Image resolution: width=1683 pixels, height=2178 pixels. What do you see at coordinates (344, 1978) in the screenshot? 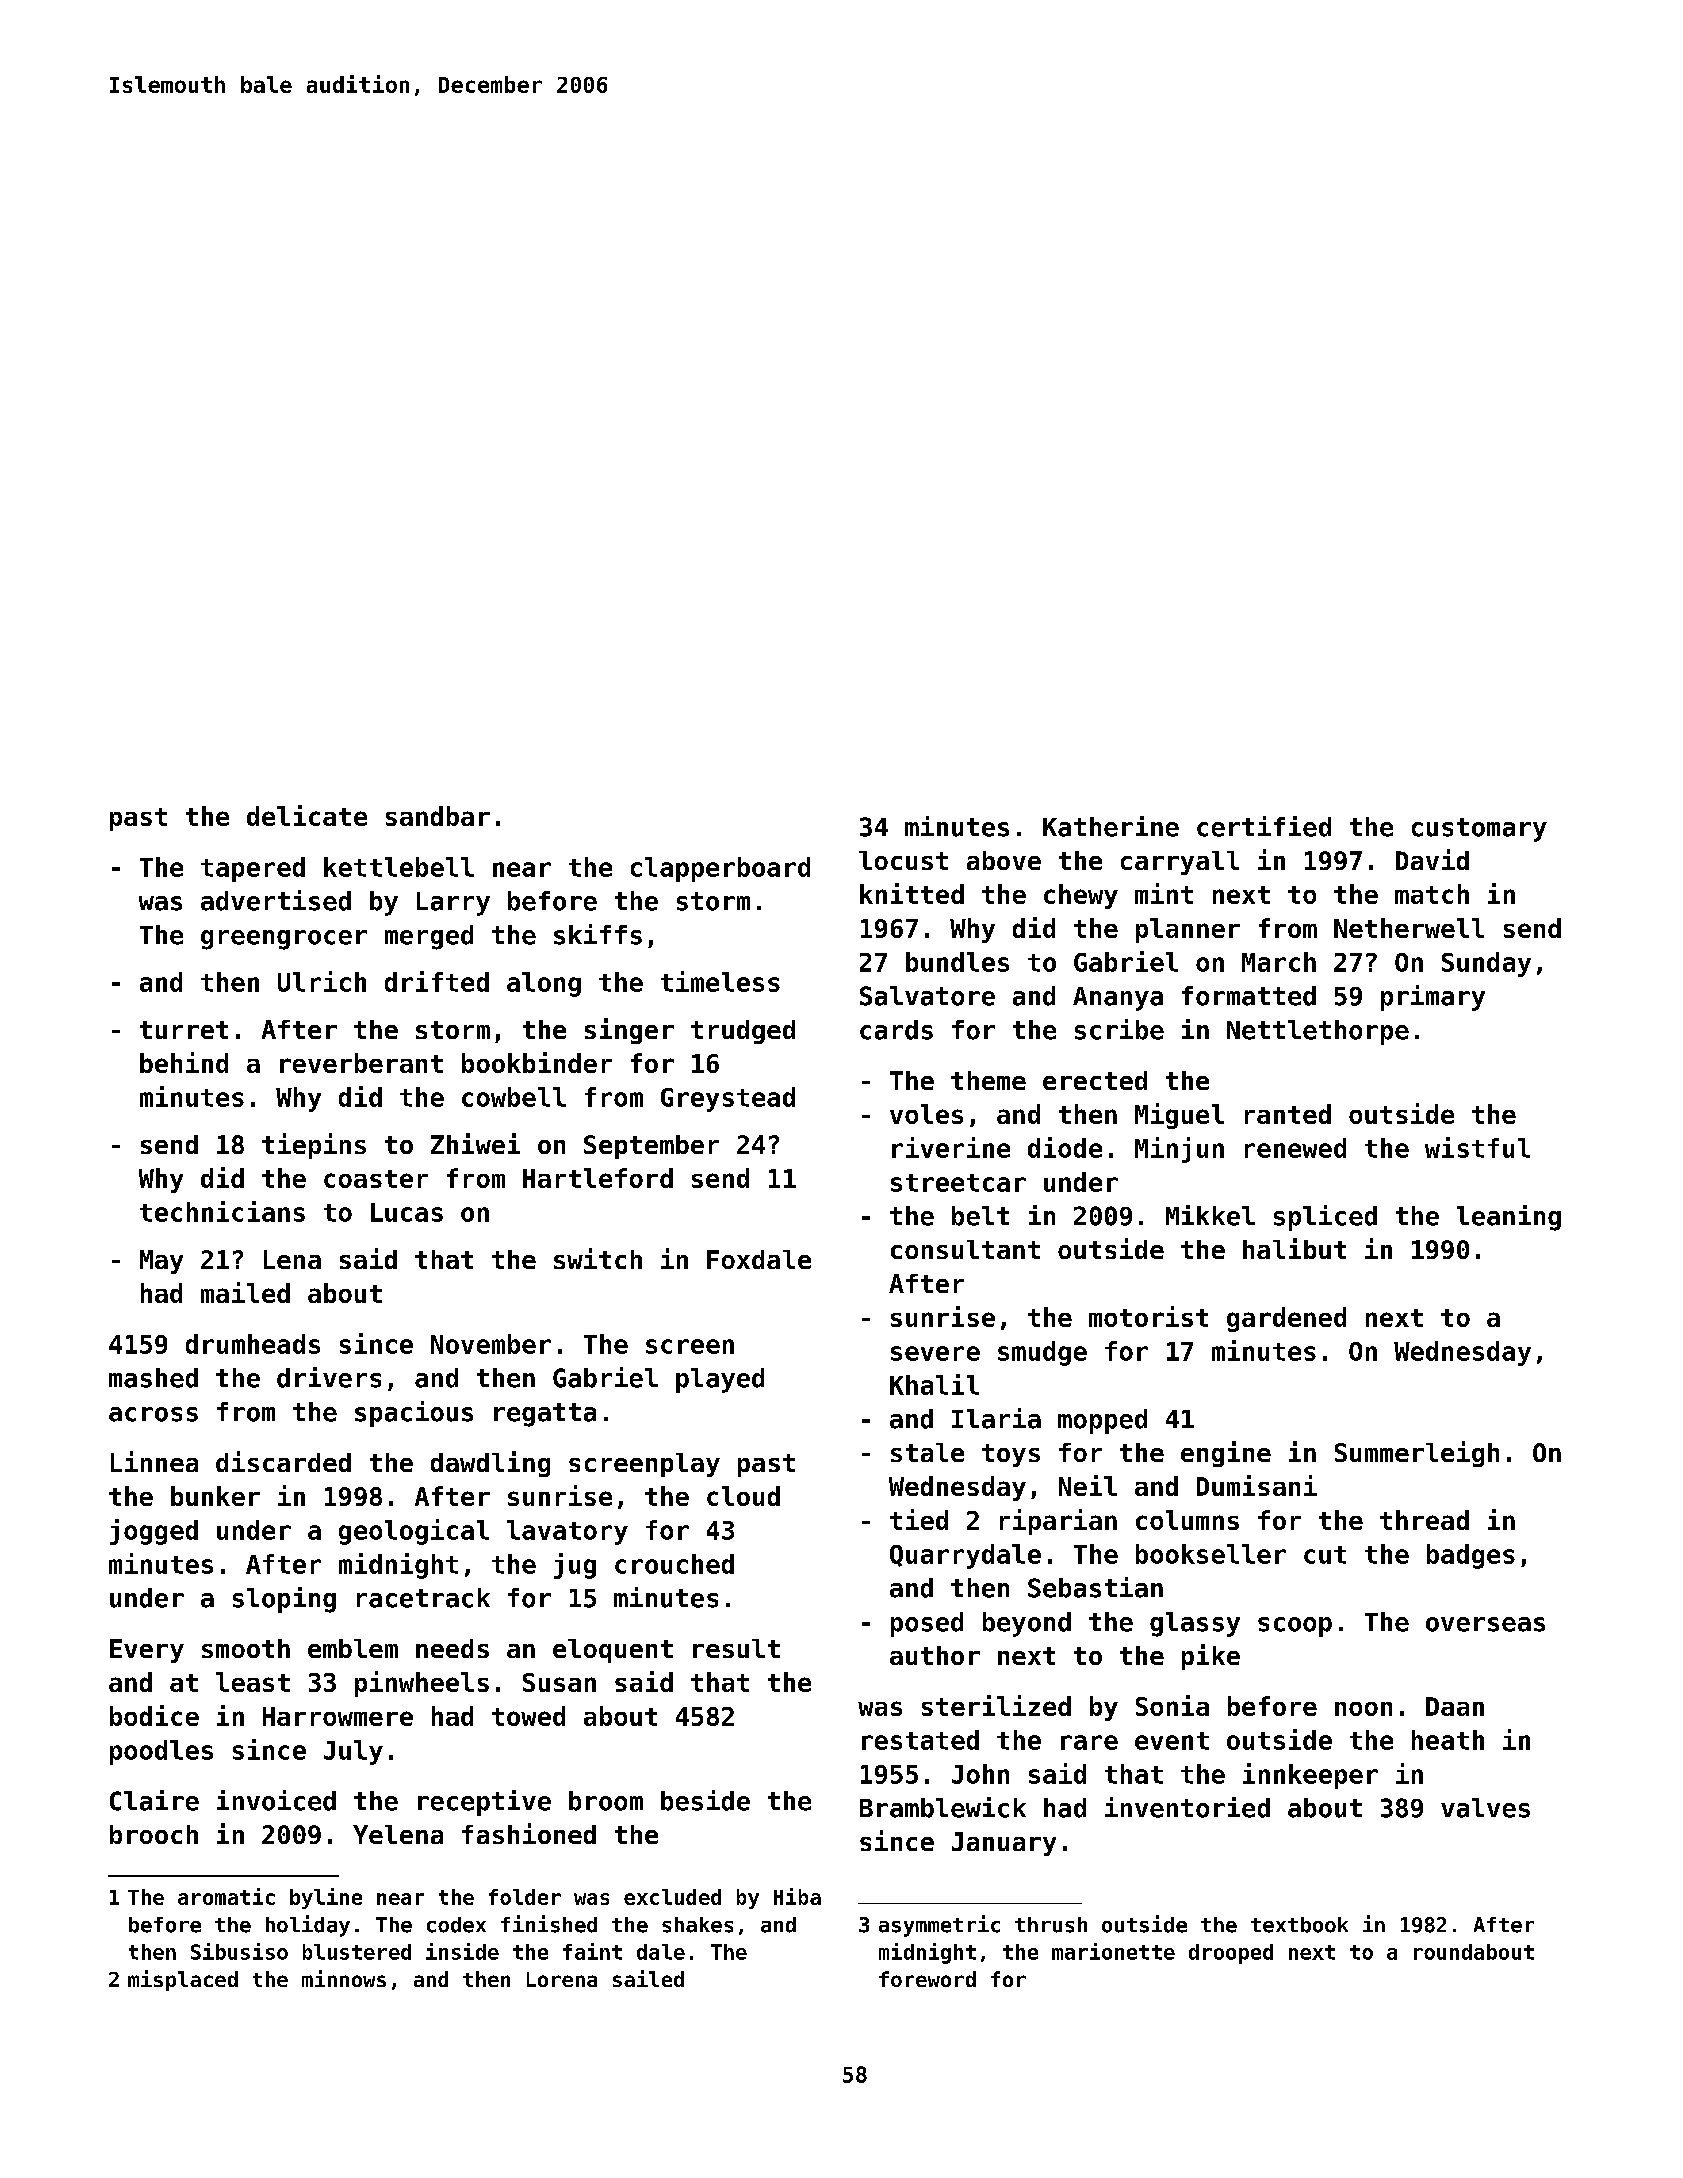
I see `minnows` at bounding box center [344, 1978].
